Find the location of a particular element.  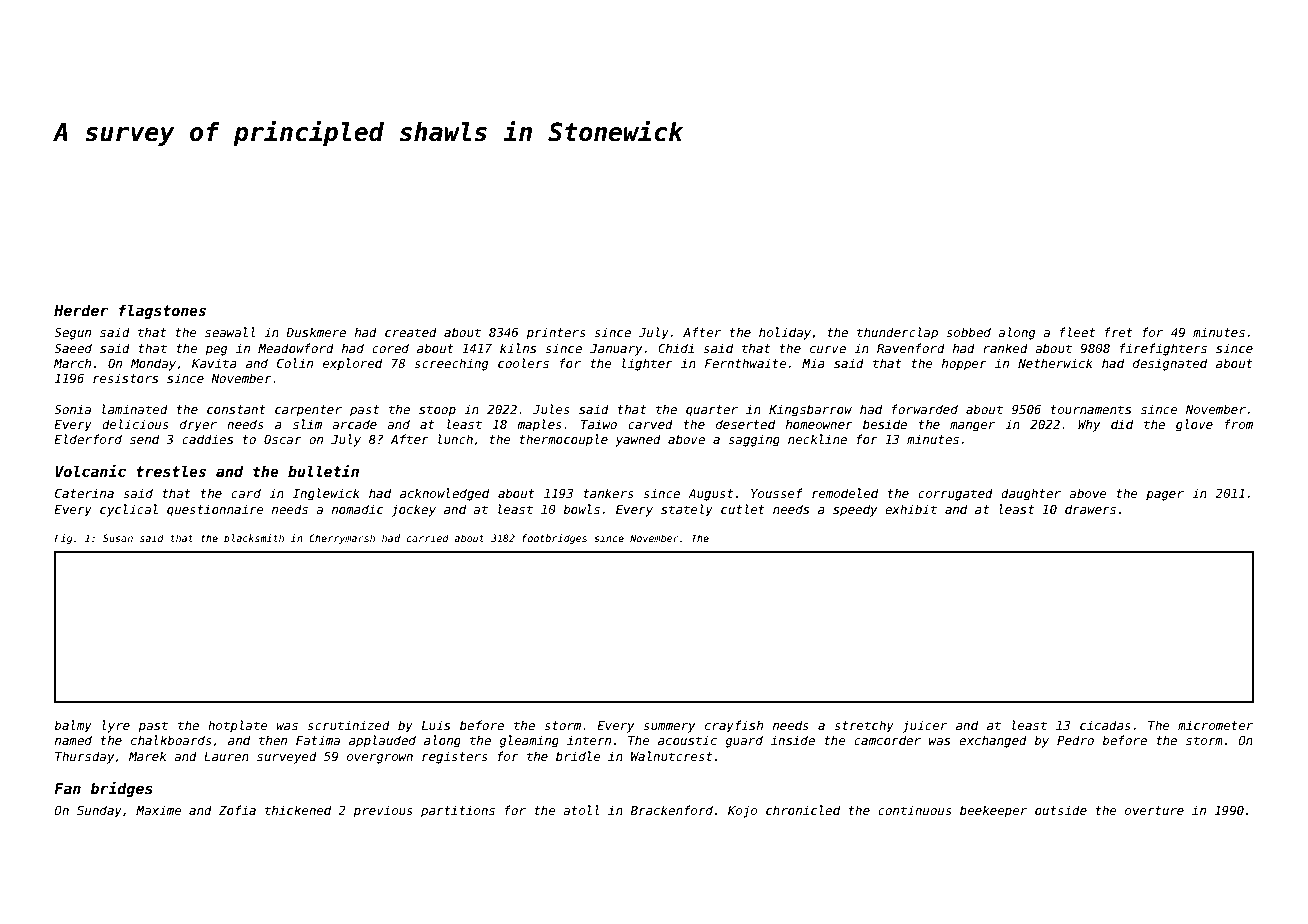

thickened is located at coordinates (298, 810).
